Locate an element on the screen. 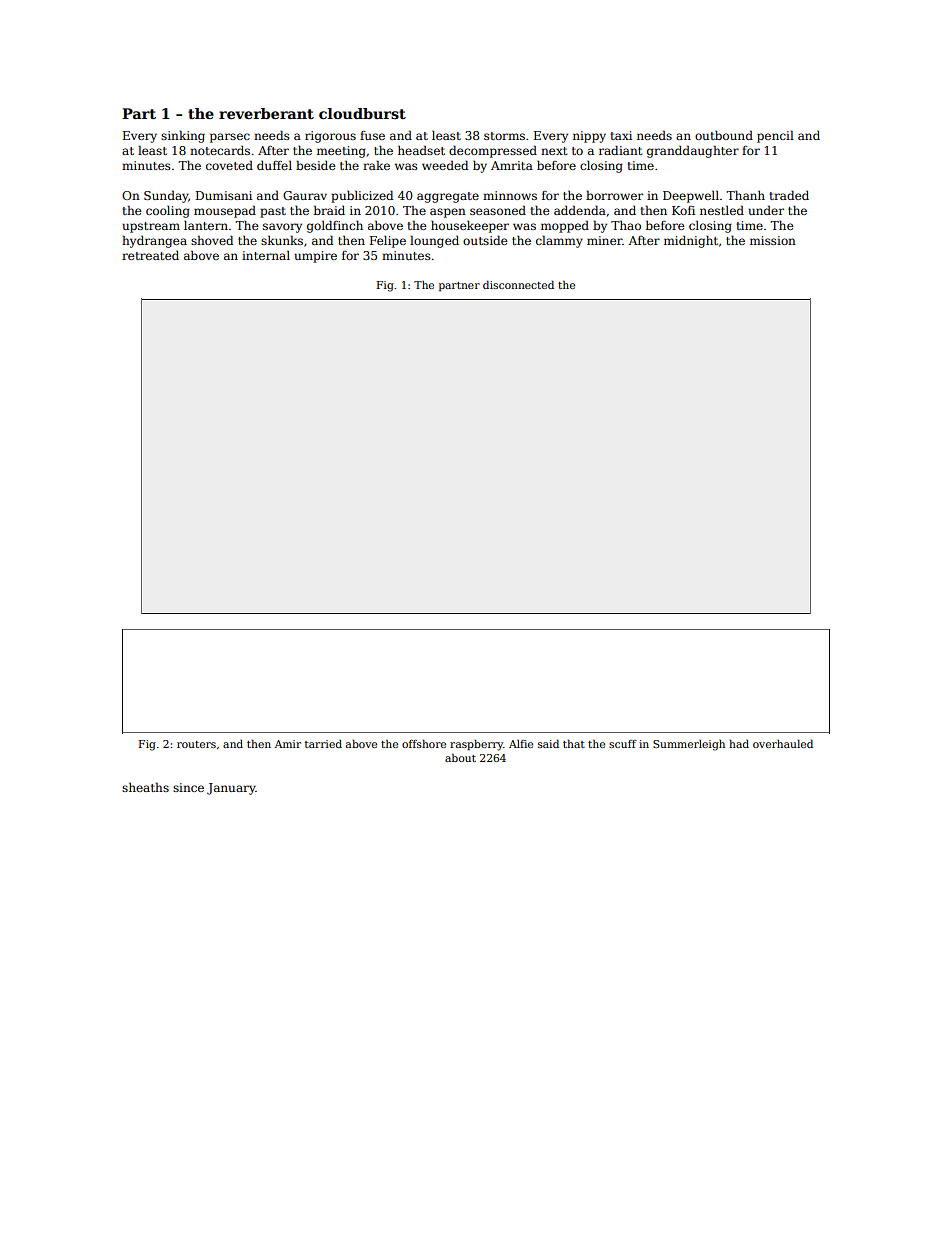 This screenshot has width=952, height=1233. radiant is located at coordinates (620, 150).
